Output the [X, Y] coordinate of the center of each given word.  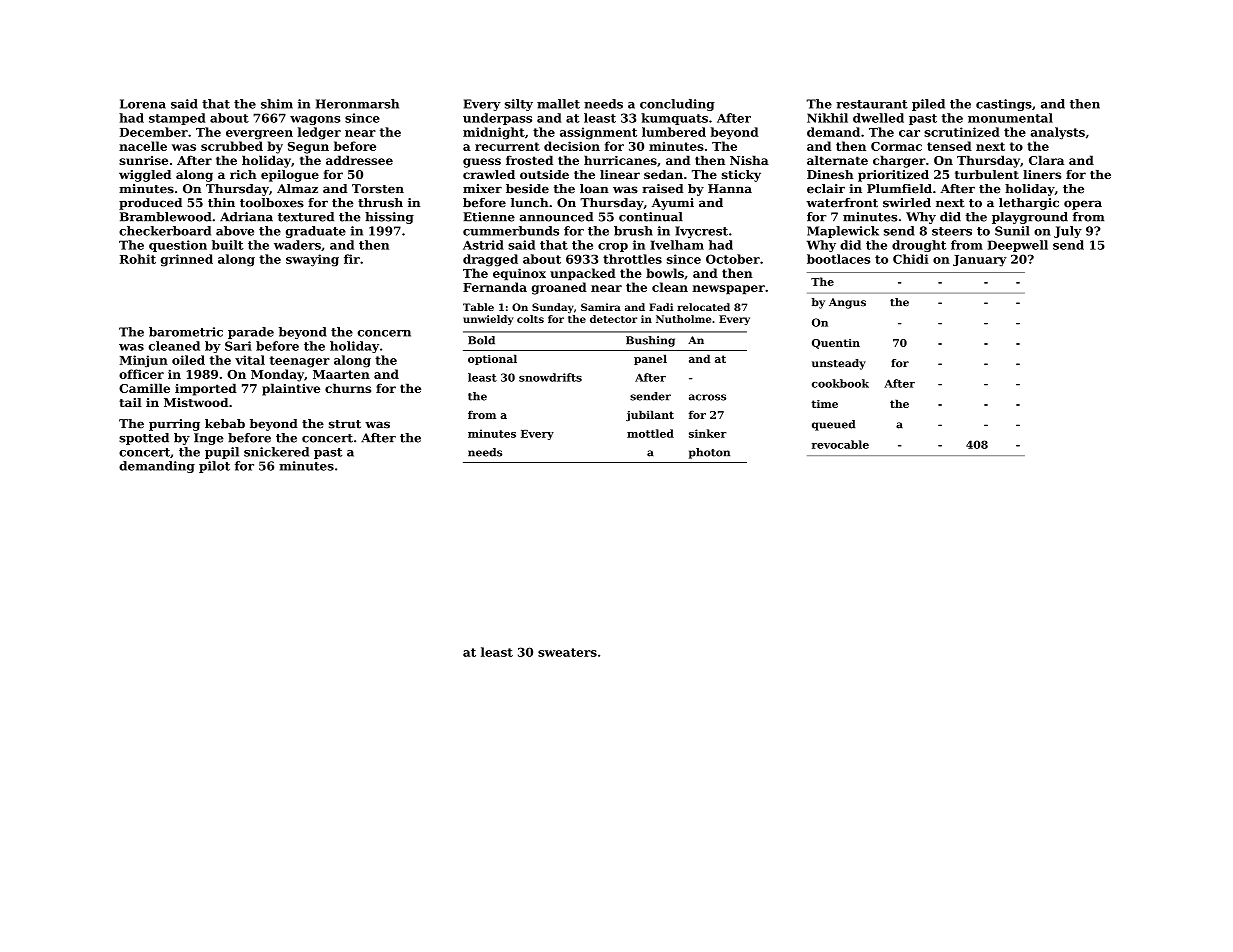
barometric [186, 332]
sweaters [567, 652]
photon [709, 453]
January [980, 260]
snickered [276, 452]
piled [928, 105]
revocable [840, 444]
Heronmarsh [357, 104]
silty [519, 105]
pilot [214, 467]
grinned [187, 260]
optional [492, 359]
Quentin [836, 344]
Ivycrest [701, 232]
